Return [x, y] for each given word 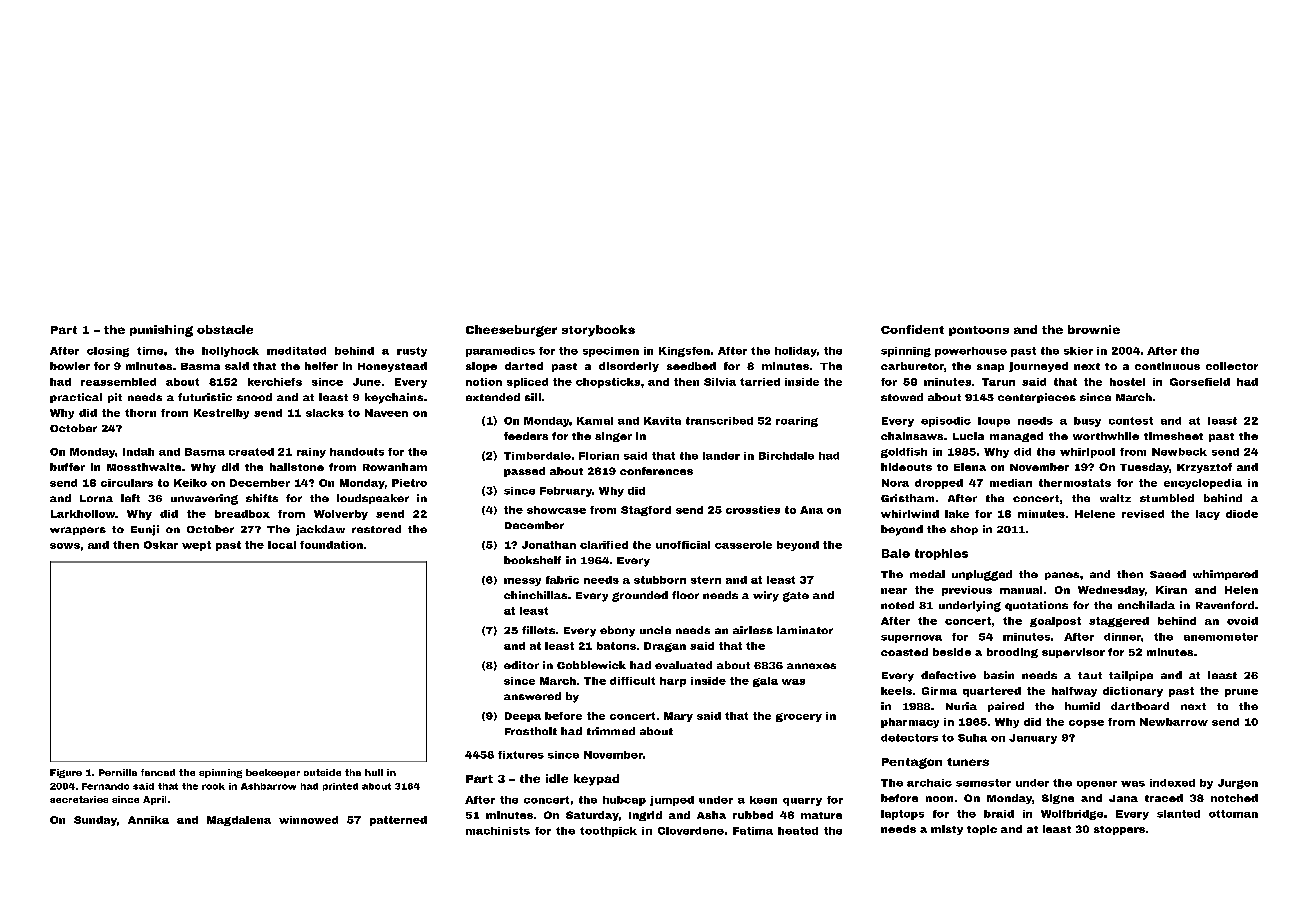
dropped [939, 484]
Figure [66, 773]
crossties [753, 510]
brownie [1094, 329]
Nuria [961, 706]
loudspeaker [373, 499]
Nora [895, 483]
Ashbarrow [268, 786]
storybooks [598, 331]
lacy [1208, 515]
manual [1021, 590]
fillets [538, 630]
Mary [678, 717]
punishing [161, 331]
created [251, 452]
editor [521, 665]
